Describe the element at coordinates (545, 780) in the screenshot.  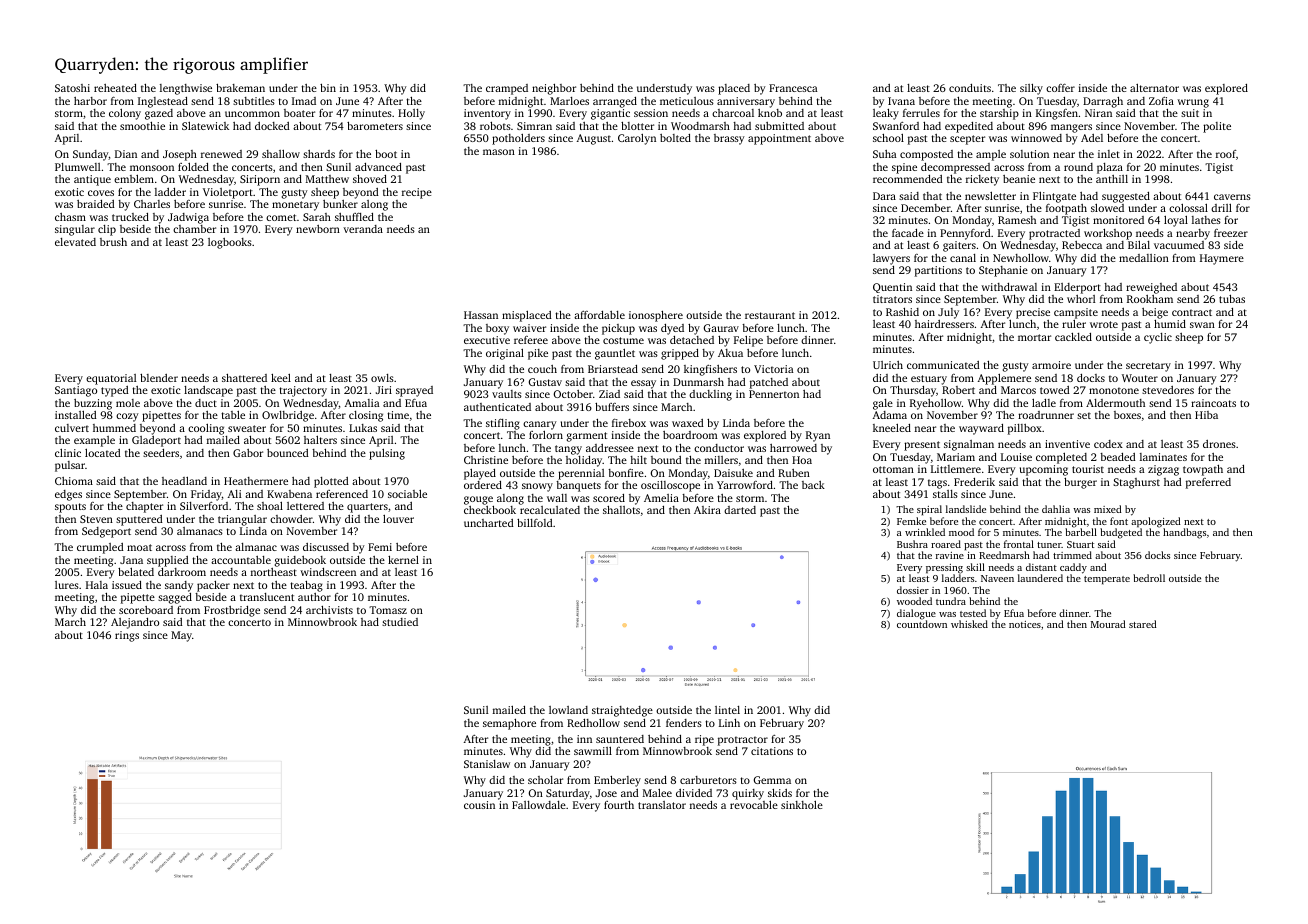
I see `scholar` at that location.
